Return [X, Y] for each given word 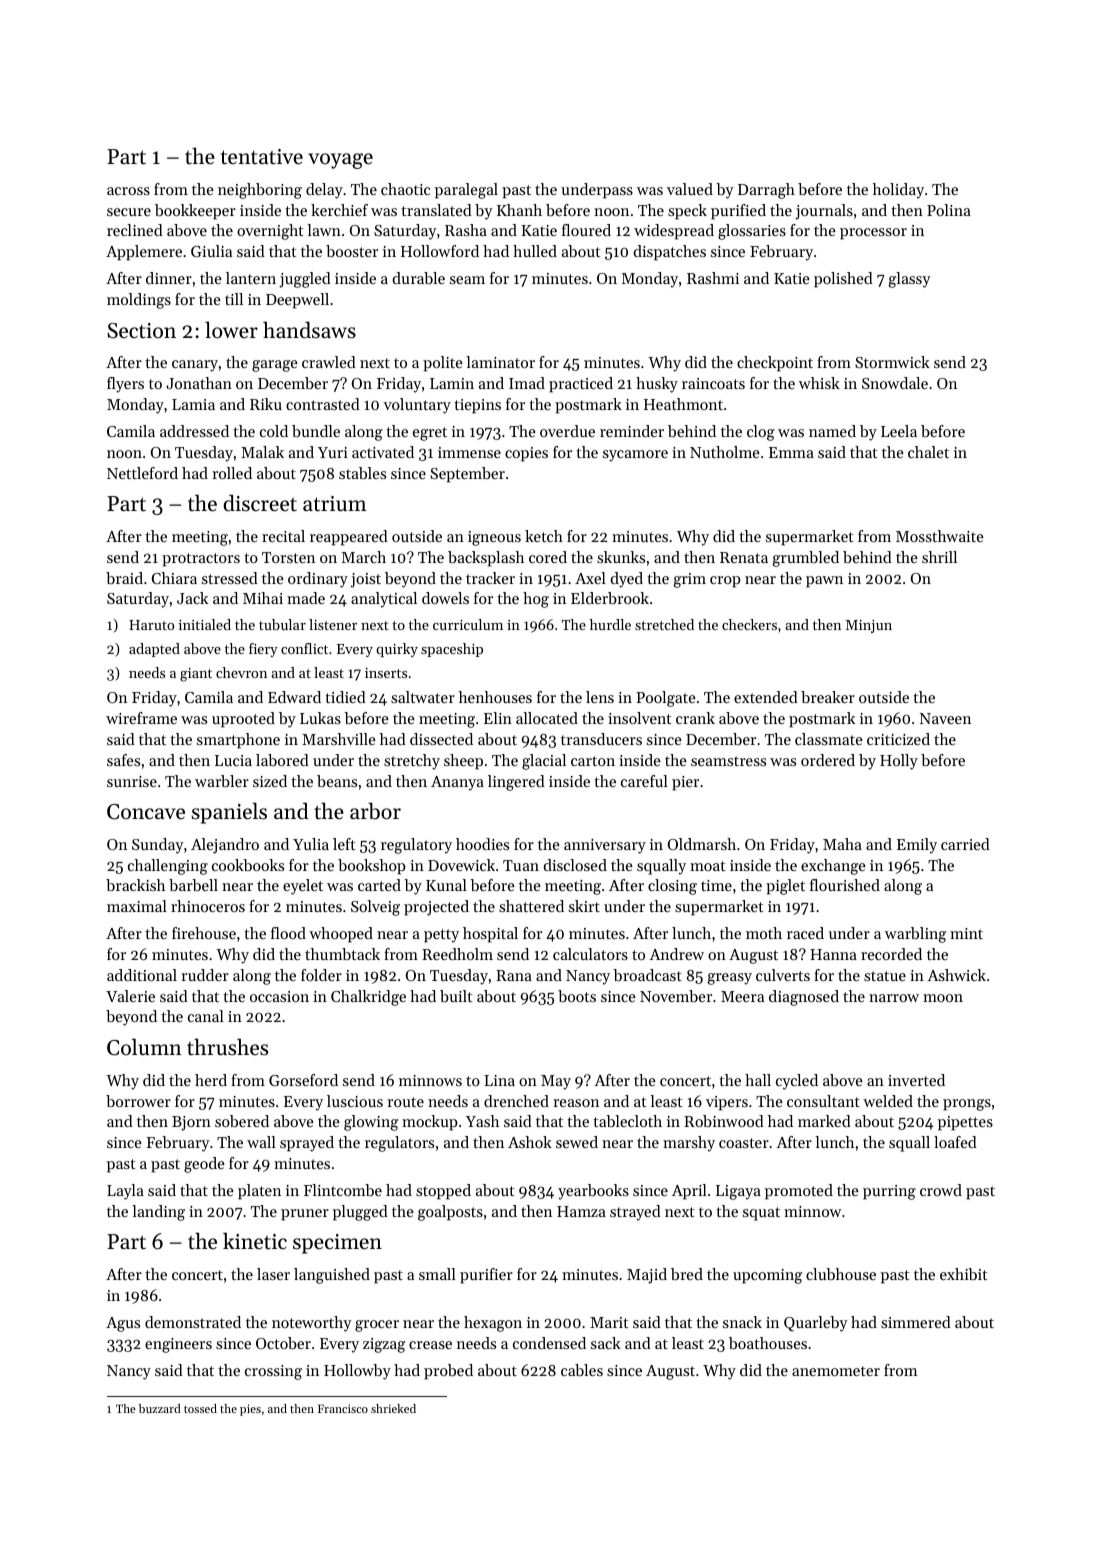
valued [690, 189]
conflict [304, 648]
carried [965, 844]
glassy [910, 280]
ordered [828, 760]
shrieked [393, 1408]
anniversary [605, 846]
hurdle [610, 624]
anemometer [836, 1371]
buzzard [160, 1408]
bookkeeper [195, 212]
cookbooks [248, 865]
